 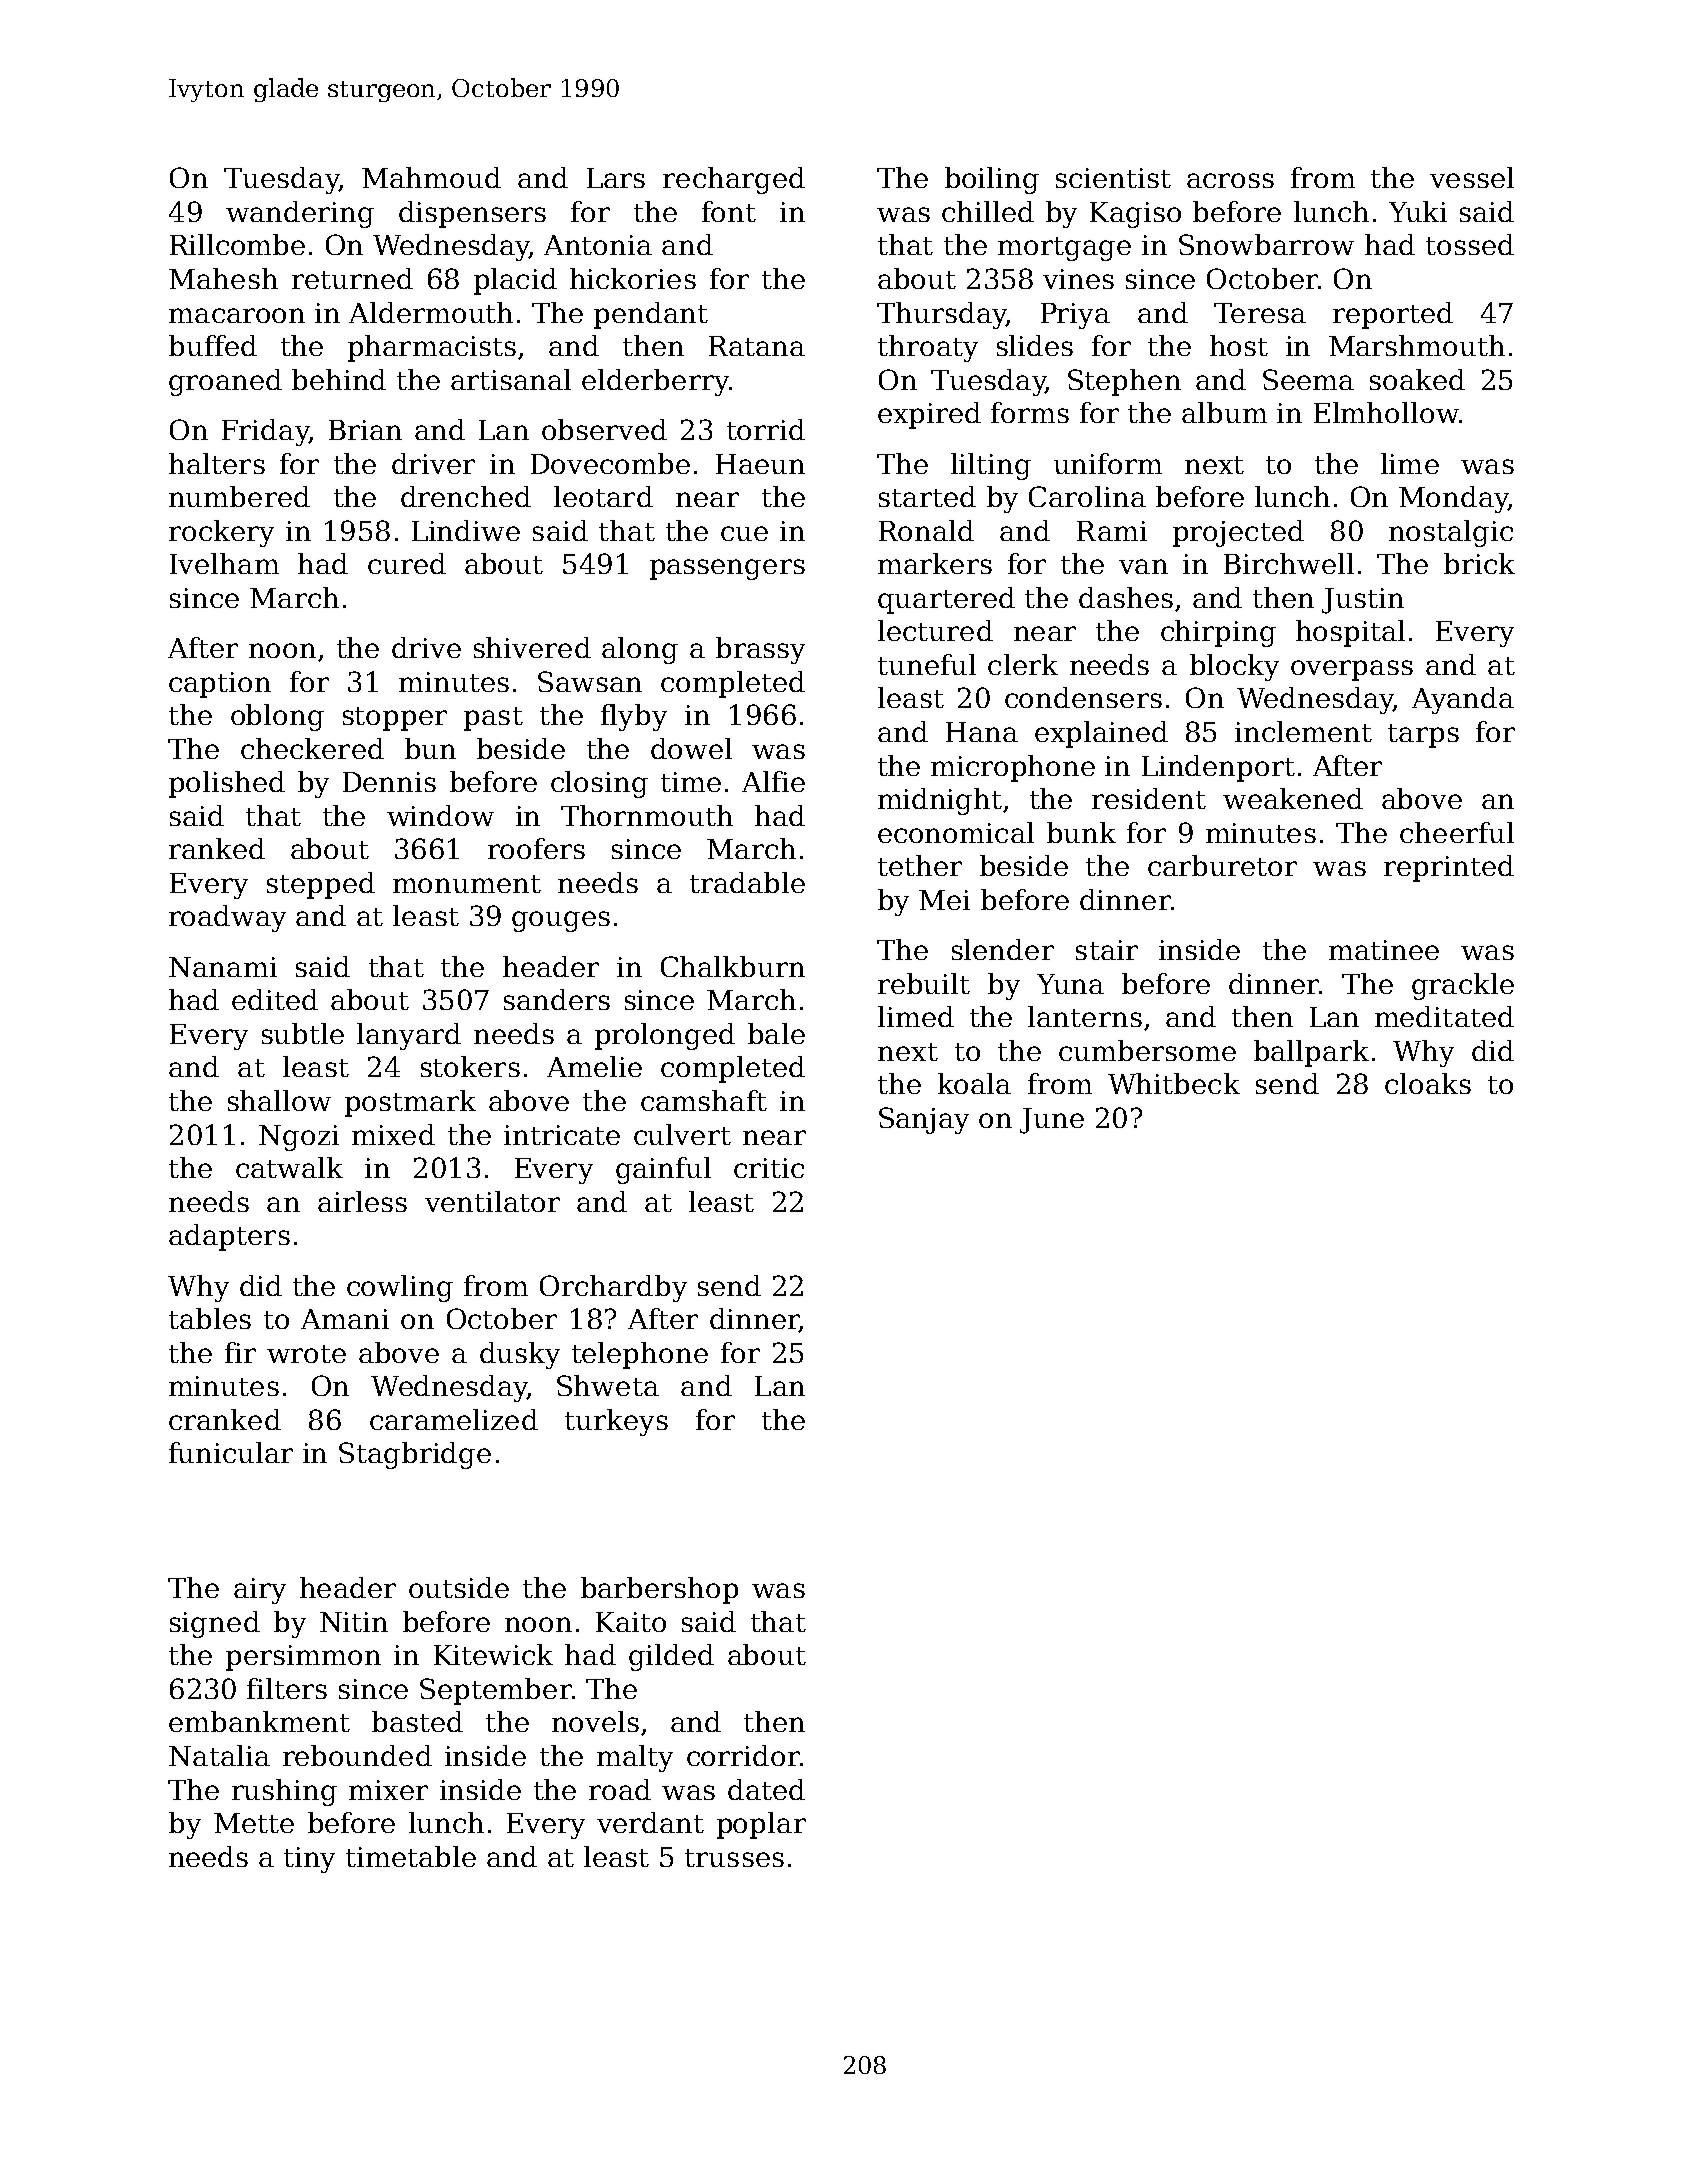 What do you see at coordinates (1470, 244) in the screenshot?
I see `tossed` at bounding box center [1470, 244].
